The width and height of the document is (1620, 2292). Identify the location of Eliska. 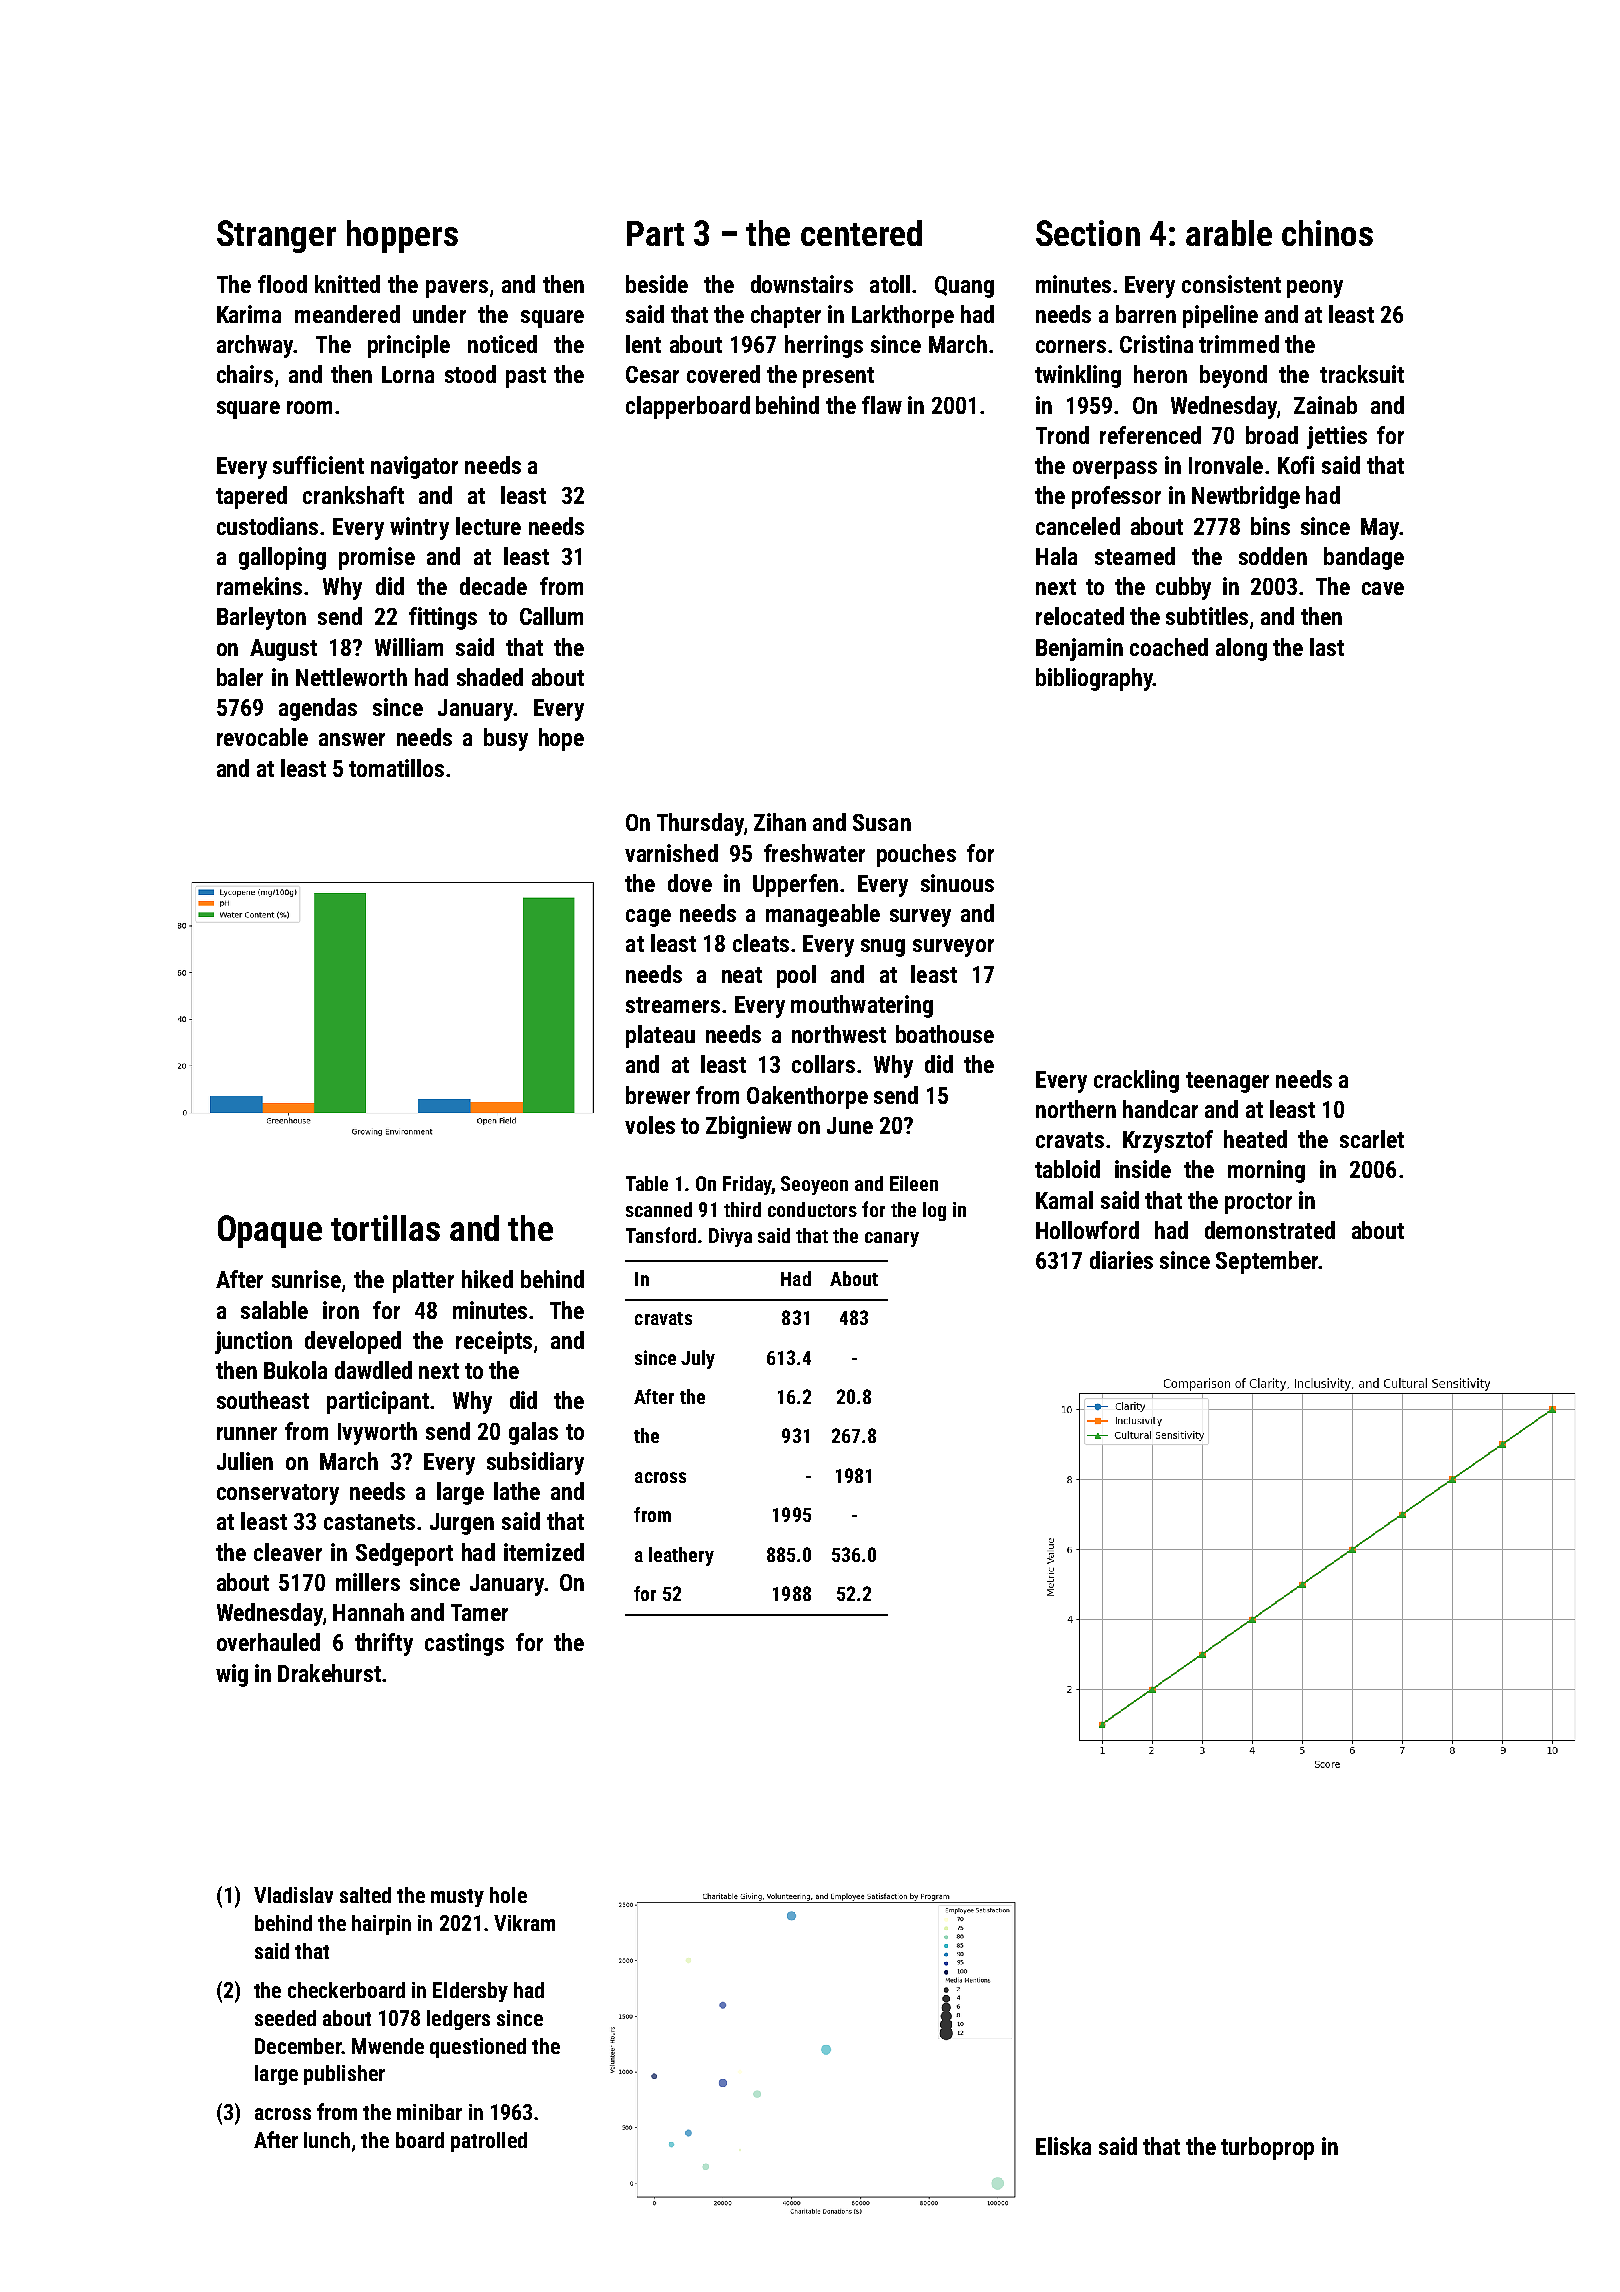
(1063, 2146).
